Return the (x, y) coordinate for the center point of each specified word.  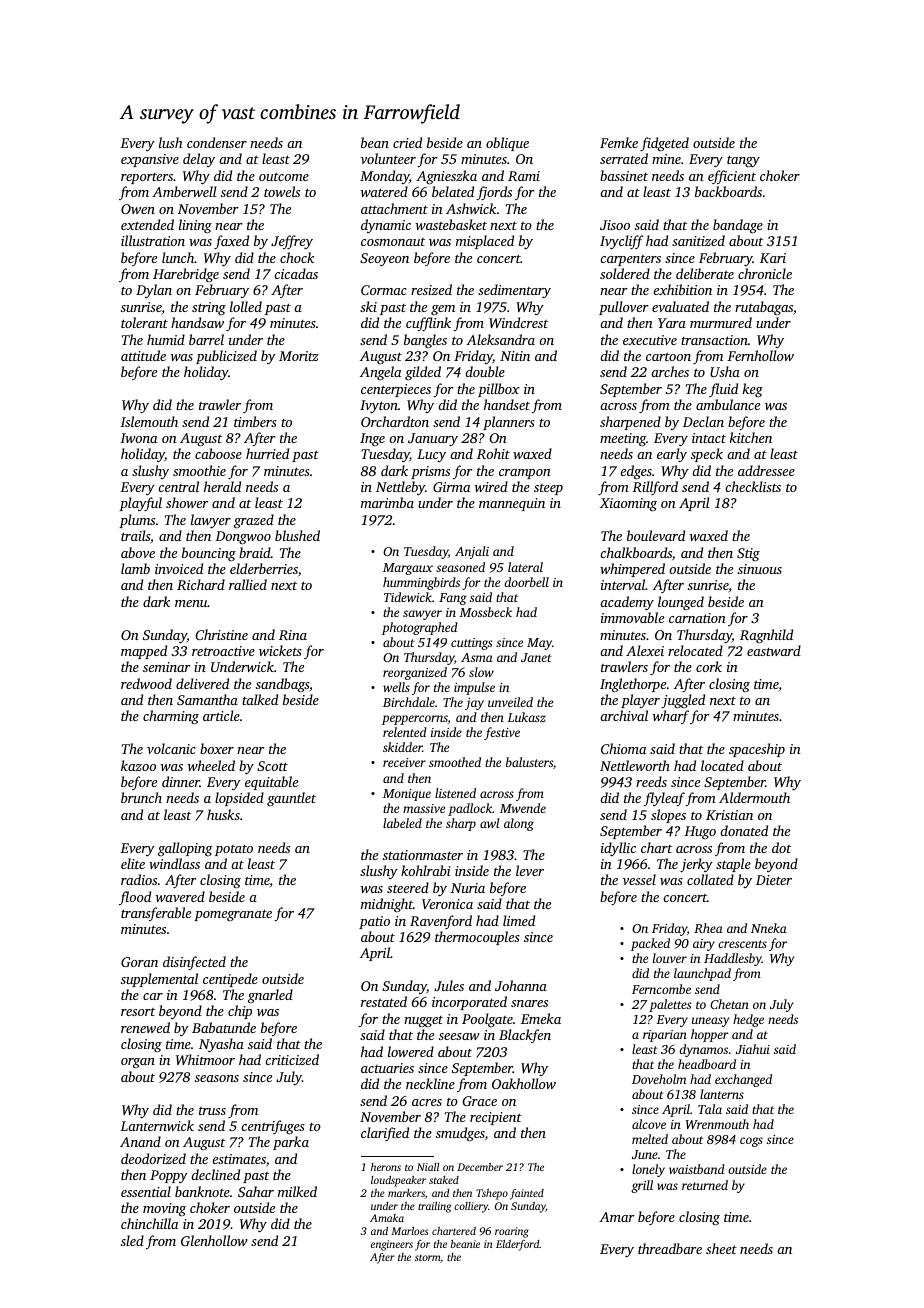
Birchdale (409, 702)
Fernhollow (760, 355)
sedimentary (514, 291)
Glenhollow (214, 1240)
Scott (272, 766)
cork (709, 666)
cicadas (296, 273)
